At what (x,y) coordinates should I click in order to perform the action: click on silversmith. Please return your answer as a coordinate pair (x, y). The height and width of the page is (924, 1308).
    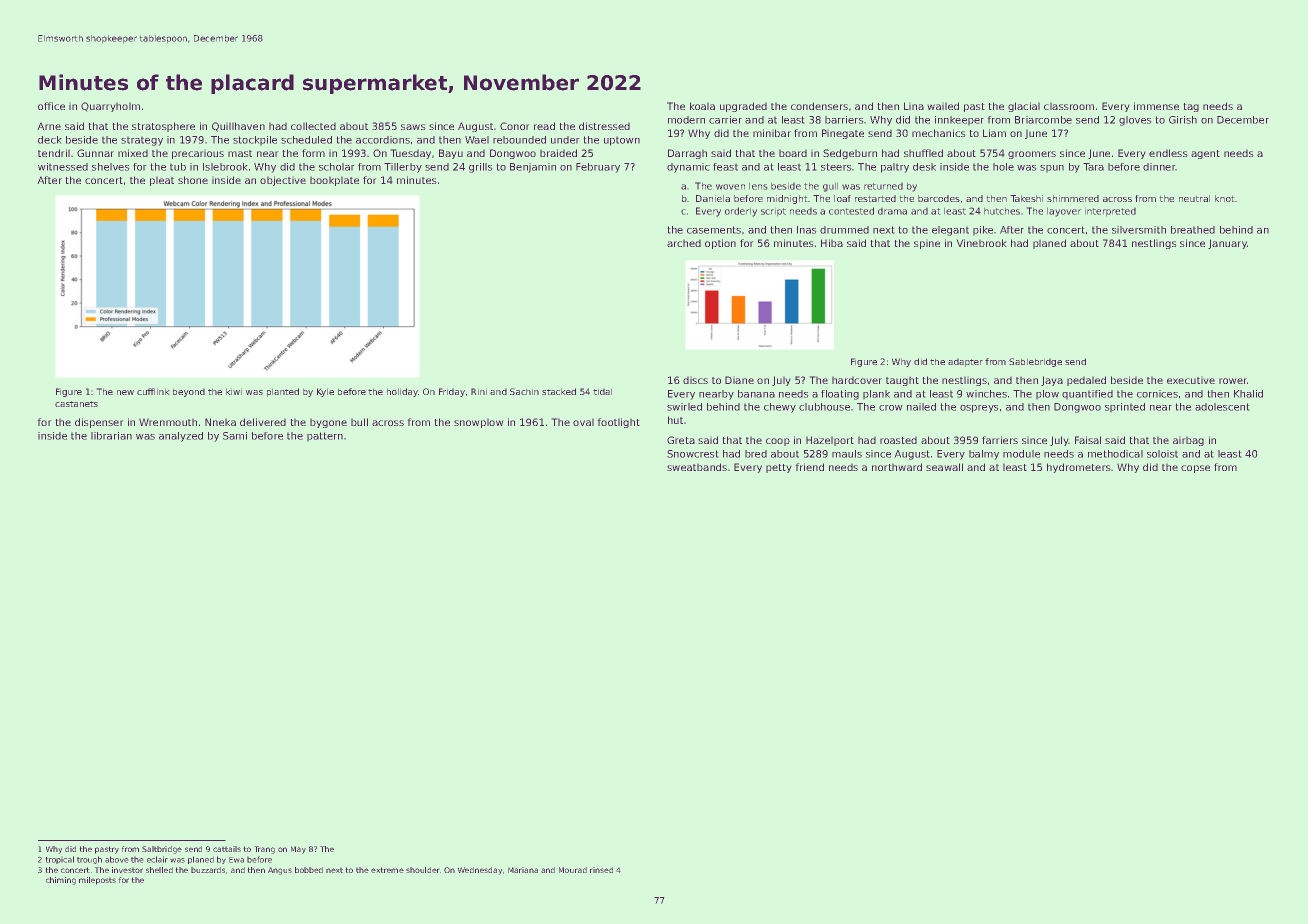
    Looking at the image, I should click on (1139, 230).
